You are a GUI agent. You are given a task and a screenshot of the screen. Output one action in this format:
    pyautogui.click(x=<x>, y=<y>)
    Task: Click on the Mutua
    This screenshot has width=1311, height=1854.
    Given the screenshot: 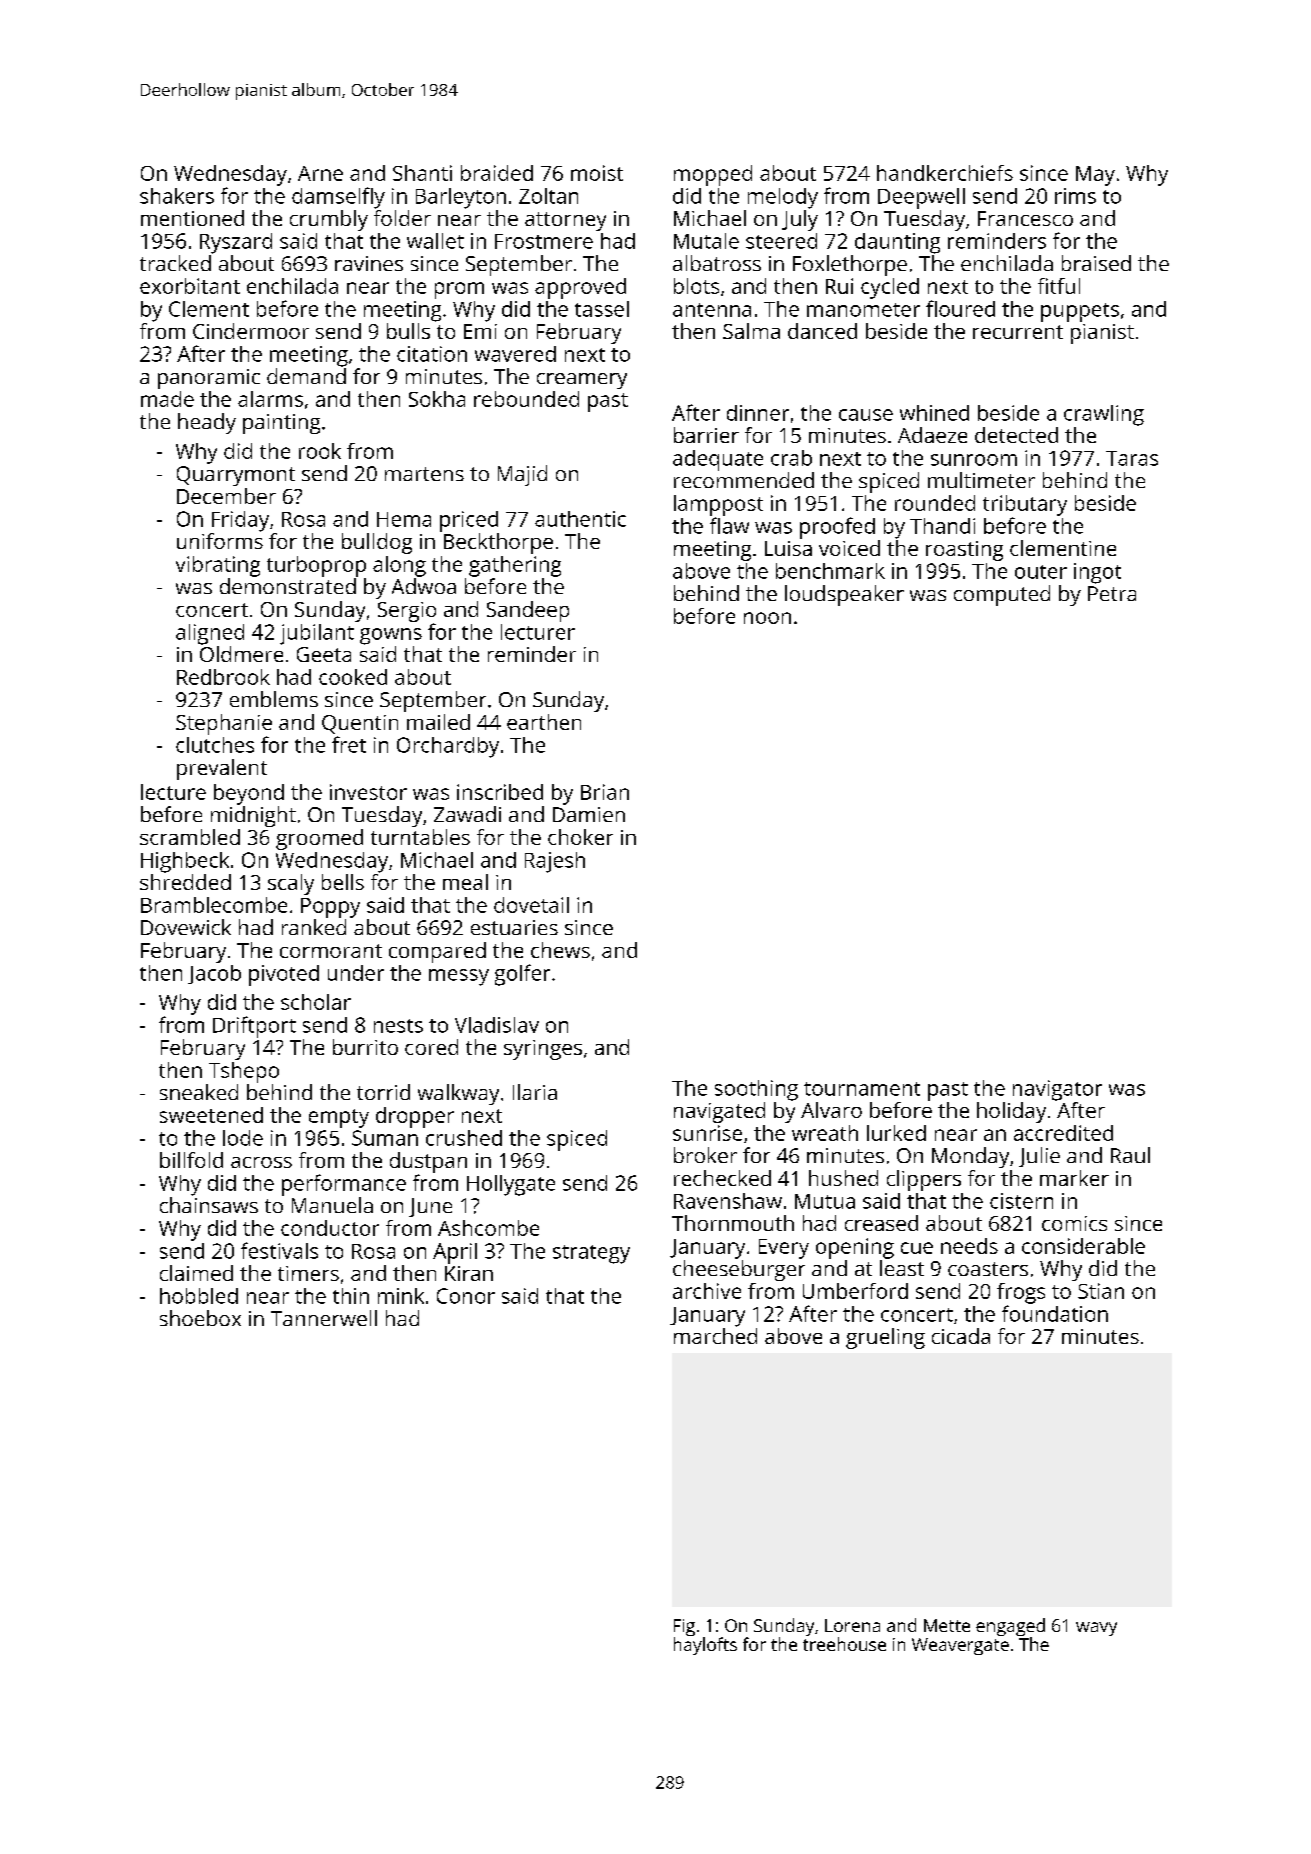 What is the action you would take?
    pyautogui.click(x=825, y=1201)
